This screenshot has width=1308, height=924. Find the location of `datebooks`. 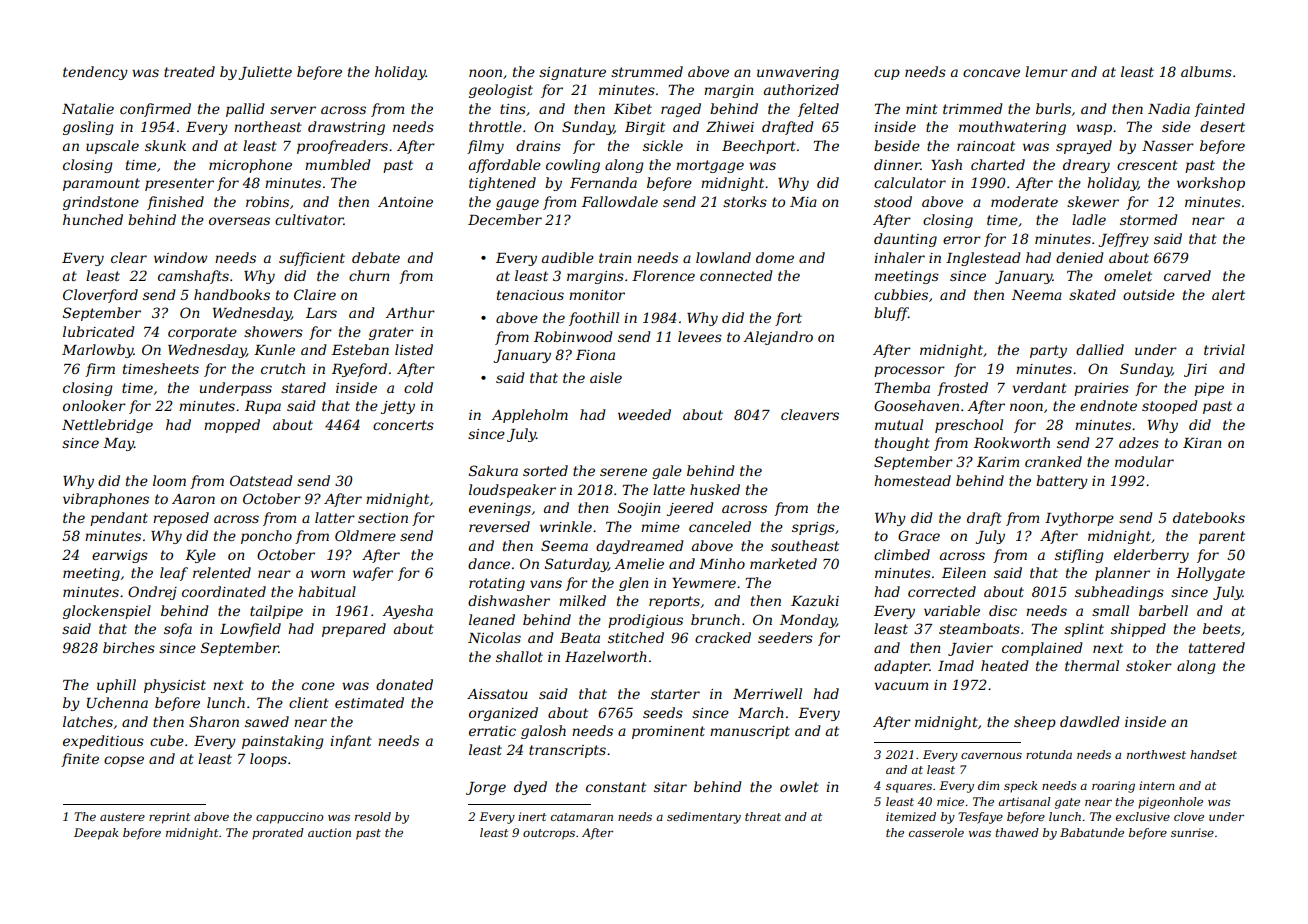

datebooks is located at coordinates (1209, 517).
